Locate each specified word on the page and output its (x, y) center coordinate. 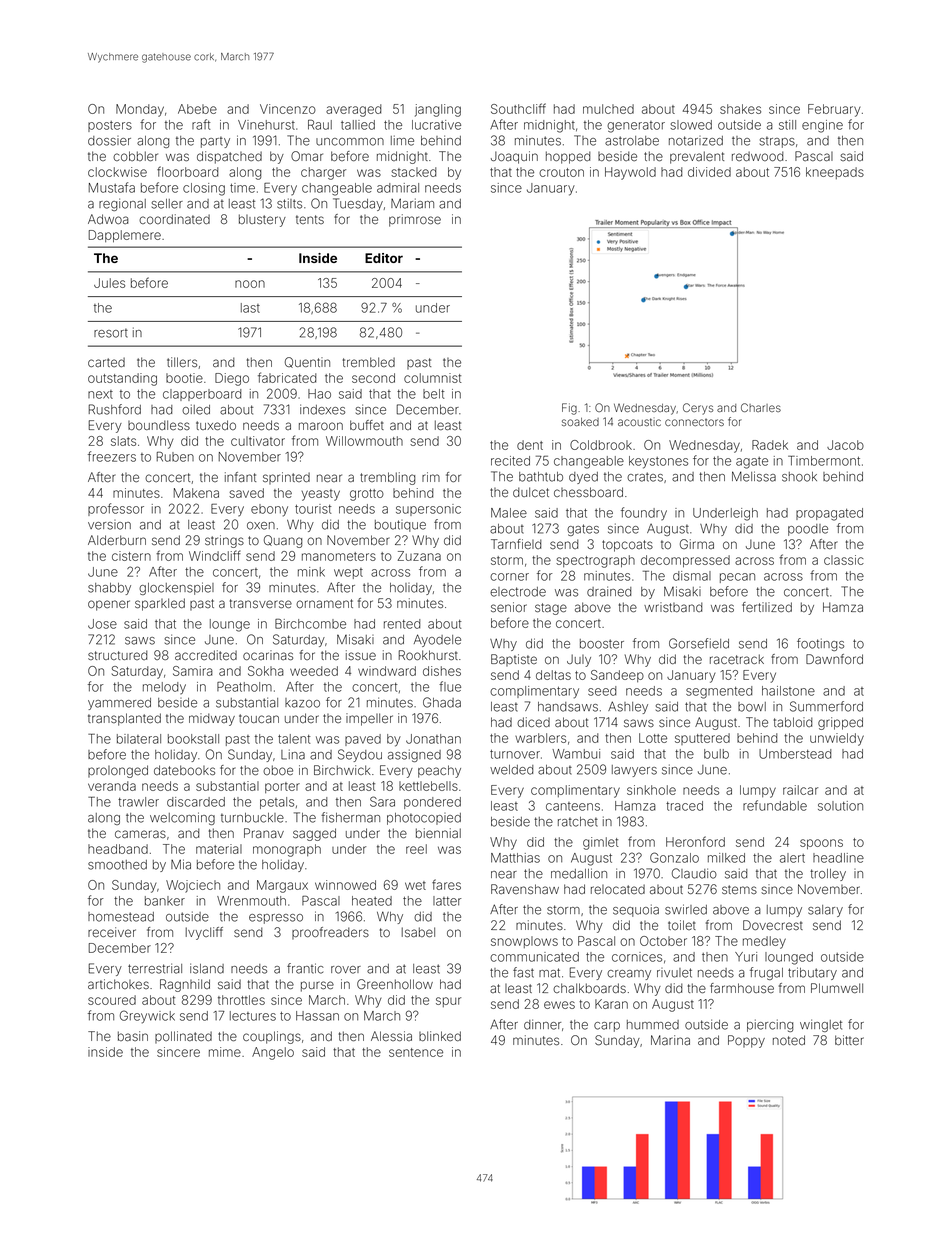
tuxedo (216, 425)
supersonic (428, 510)
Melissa (754, 476)
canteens (573, 806)
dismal (692, 576)
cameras (140, 834)
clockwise (117, 172)
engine (822, 126)
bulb (716, 754)
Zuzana (419, 556)
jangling (438, 110)
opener (109, 605)
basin (133, 1036)
